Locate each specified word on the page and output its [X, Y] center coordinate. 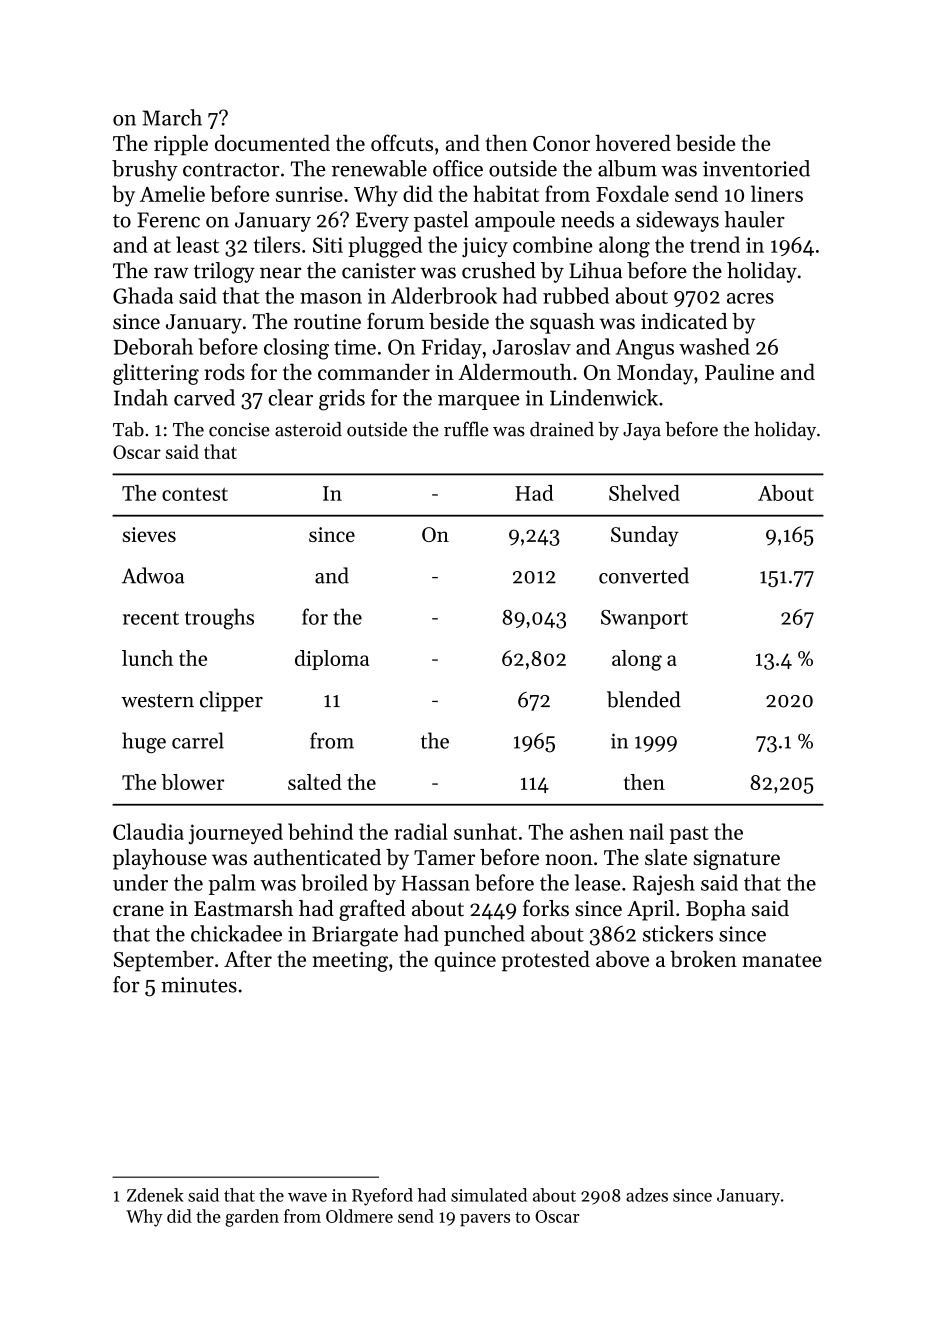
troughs [219, 619]
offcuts [402, 142]
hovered [633, 143]
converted [644, 575]
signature [736, 860]
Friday [452, 348]
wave [307, 1197]
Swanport [644, 619]
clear [290, 397]
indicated [684, 321]
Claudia [148, 831]
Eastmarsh [243, 908]
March [172, 117]
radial [421, 831]
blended [644, 699]
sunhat [485, 831]
